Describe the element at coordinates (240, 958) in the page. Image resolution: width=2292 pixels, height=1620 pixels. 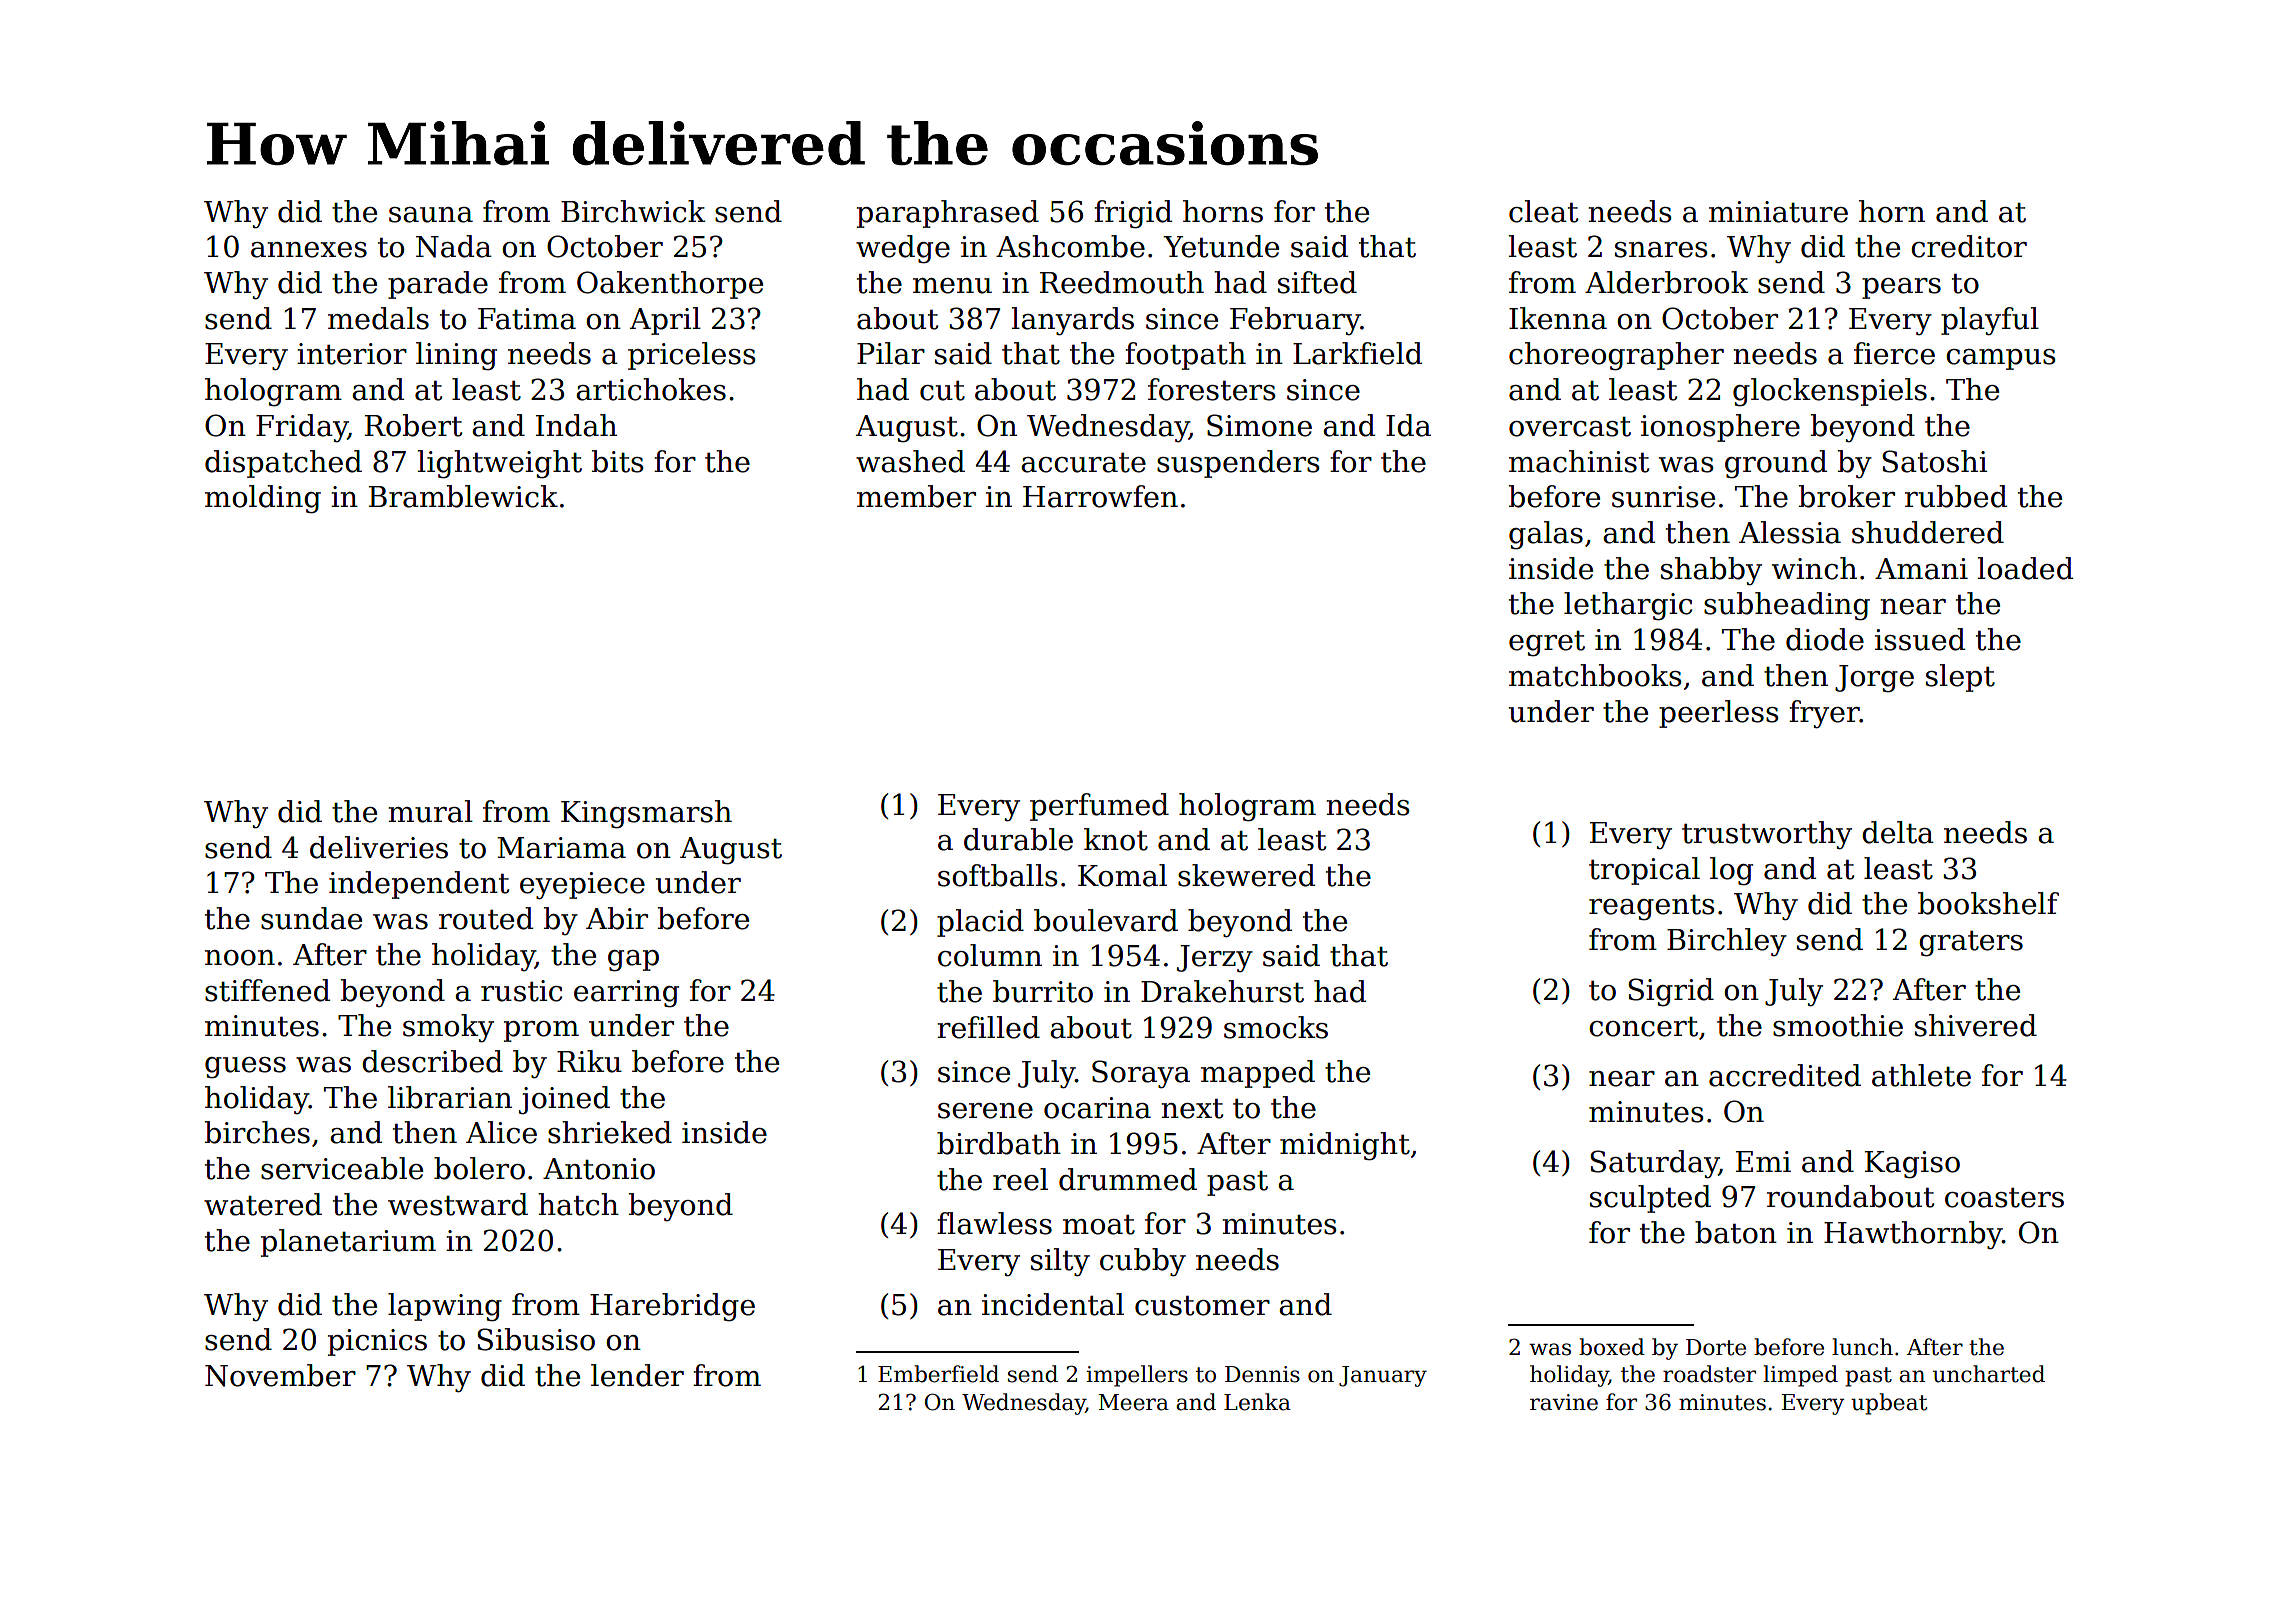
I see `noon` at that location.
